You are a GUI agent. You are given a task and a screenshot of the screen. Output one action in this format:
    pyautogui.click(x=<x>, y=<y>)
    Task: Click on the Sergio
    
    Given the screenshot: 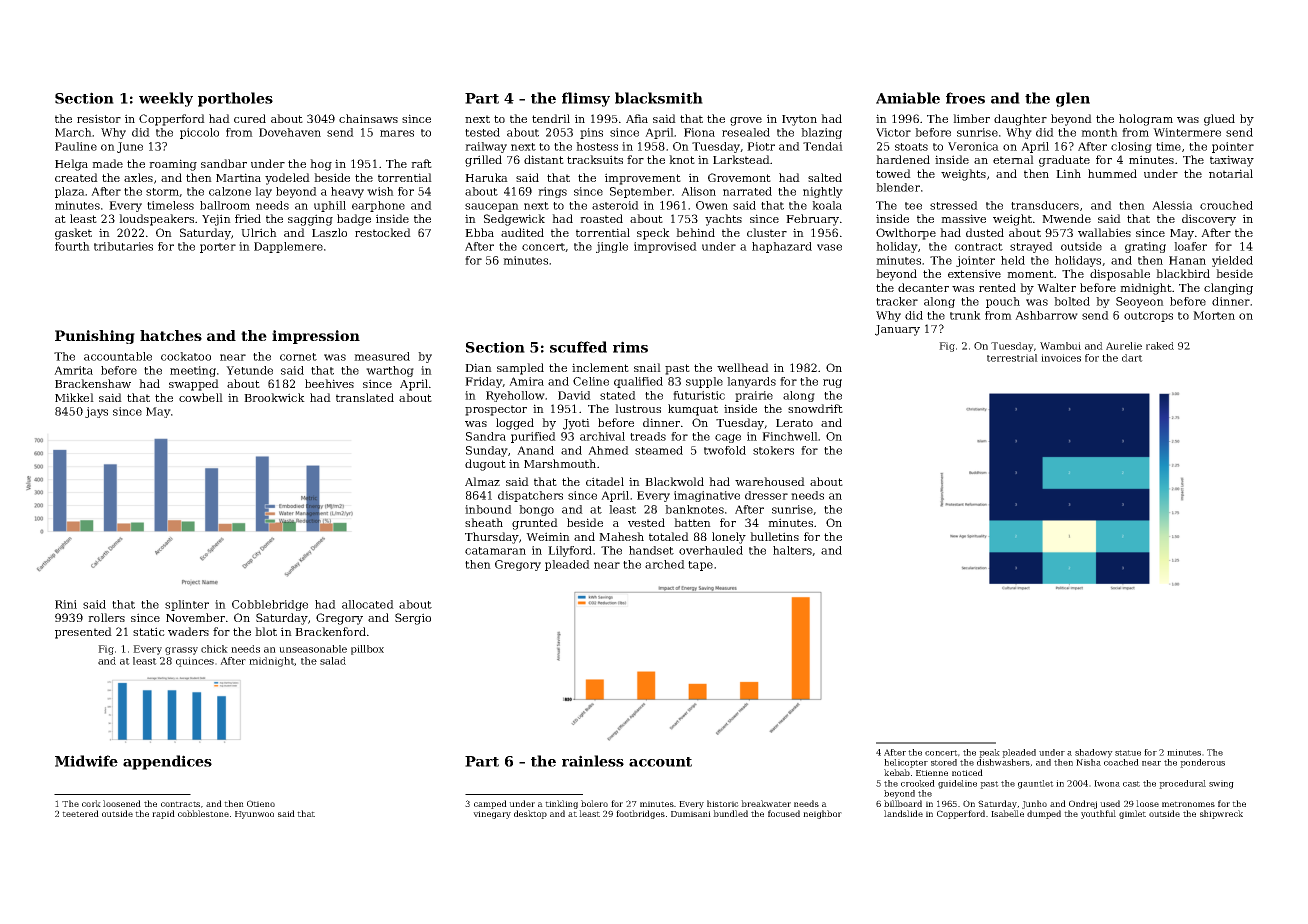 What is the action you would take?
    pyautogui.click(x=413, y=619)
